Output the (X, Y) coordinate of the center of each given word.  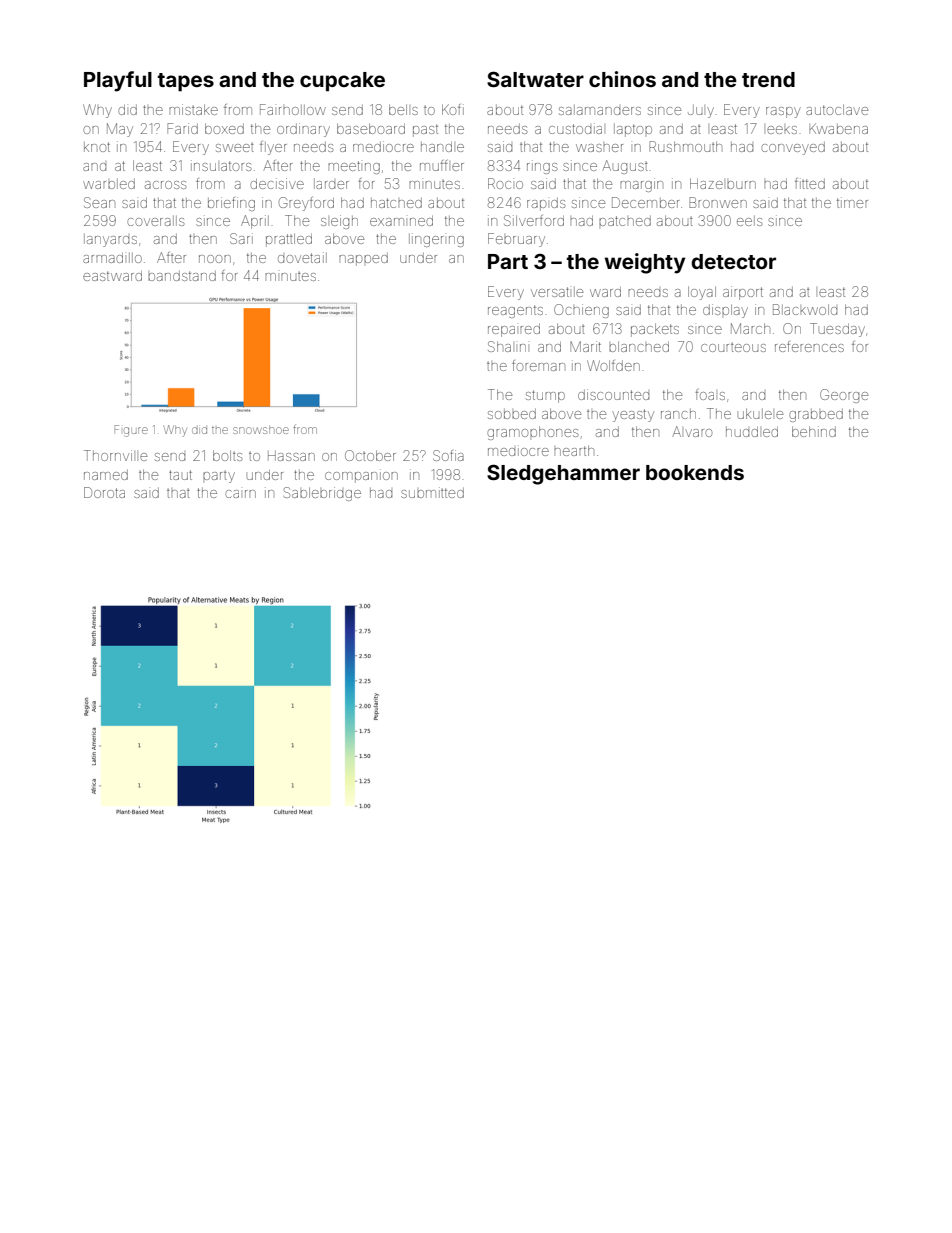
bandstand (182, 276)
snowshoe (261, 430)
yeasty (633, 415)
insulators (221, 165)
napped (363, 259)
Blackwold (805, 309)
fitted (810, 183)
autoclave (837, 109)
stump (545, 396)
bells (403, 109)
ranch (678, 414)
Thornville (115, 455)
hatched (396, 203)
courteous (733, 347)
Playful (118, 81)
